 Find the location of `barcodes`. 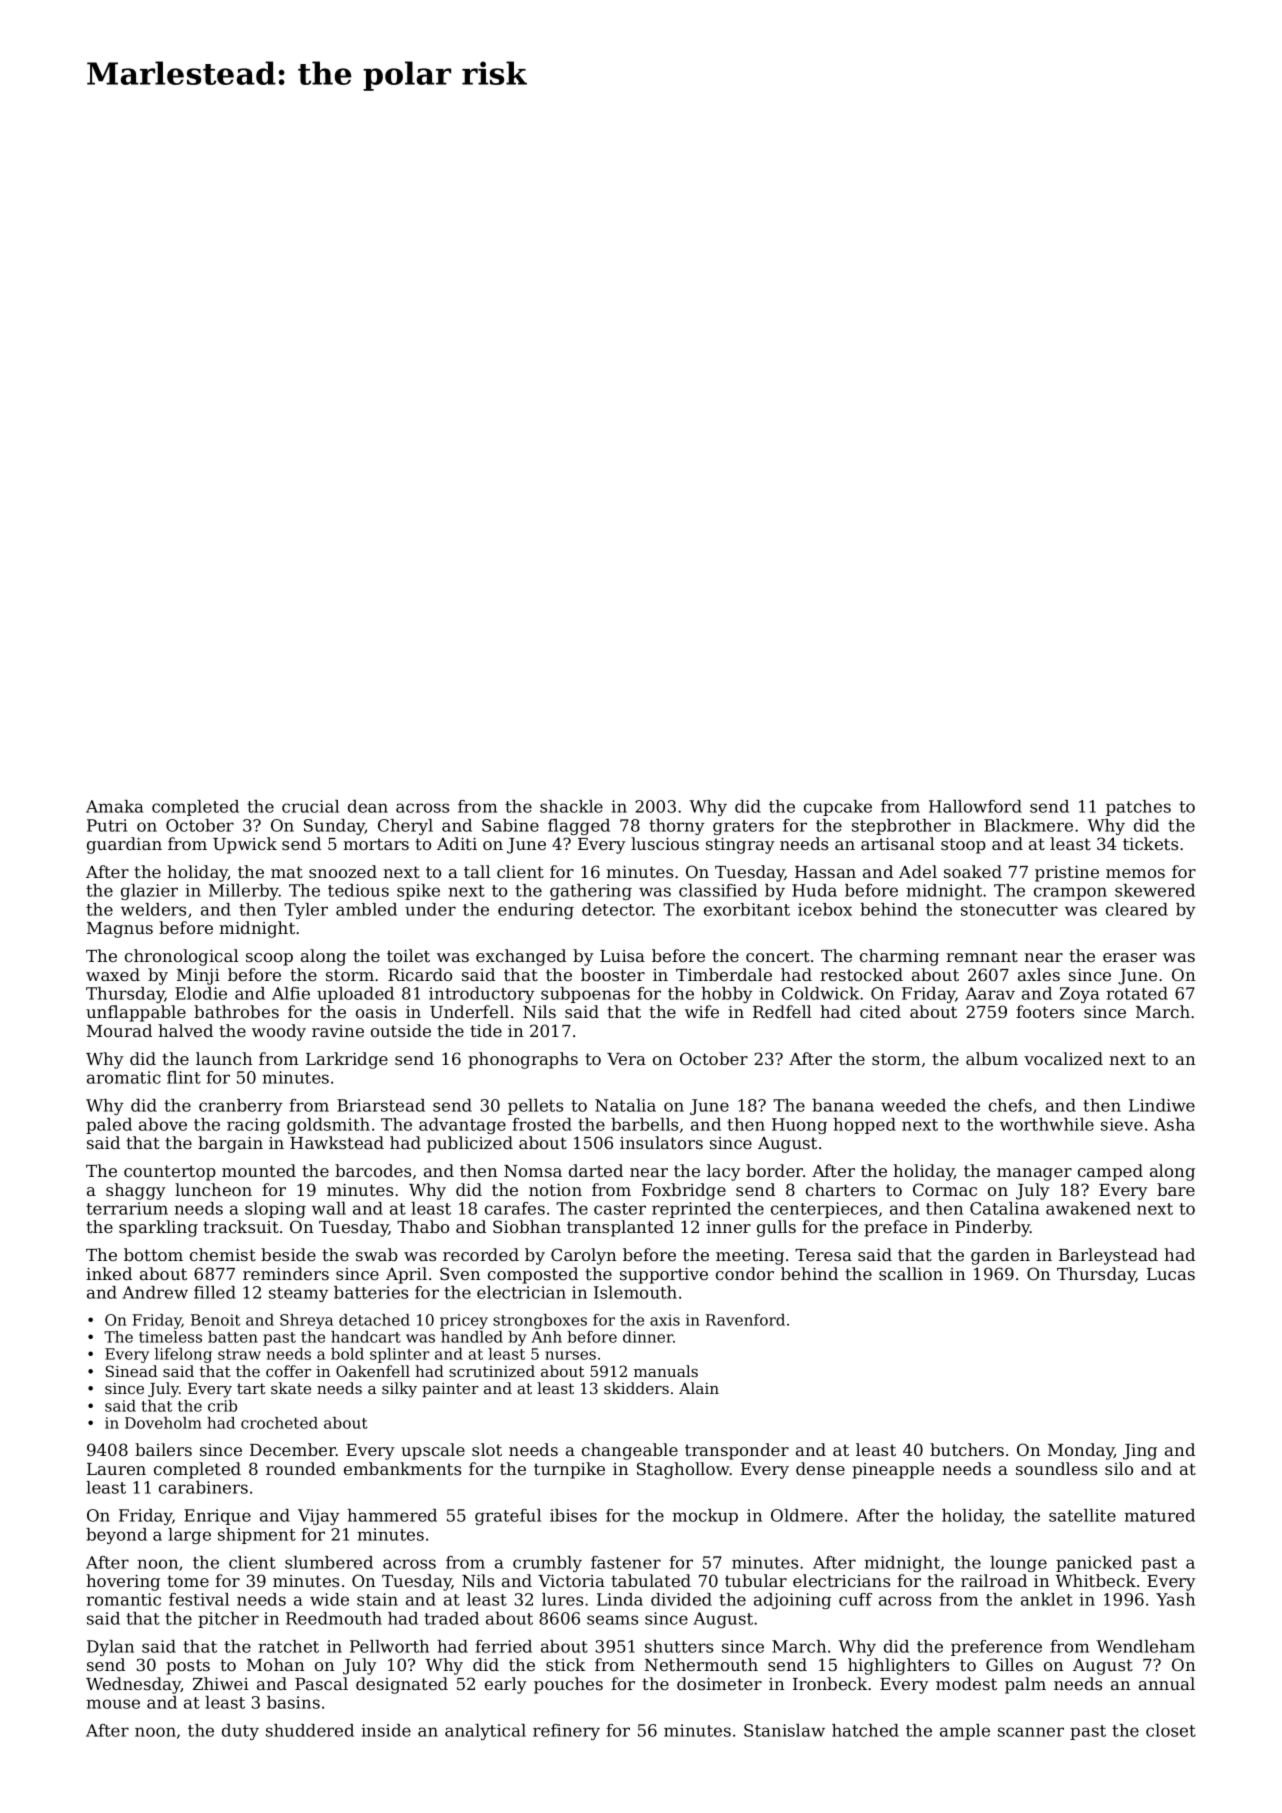

barcodes is located at coordinates (373, 1170).
